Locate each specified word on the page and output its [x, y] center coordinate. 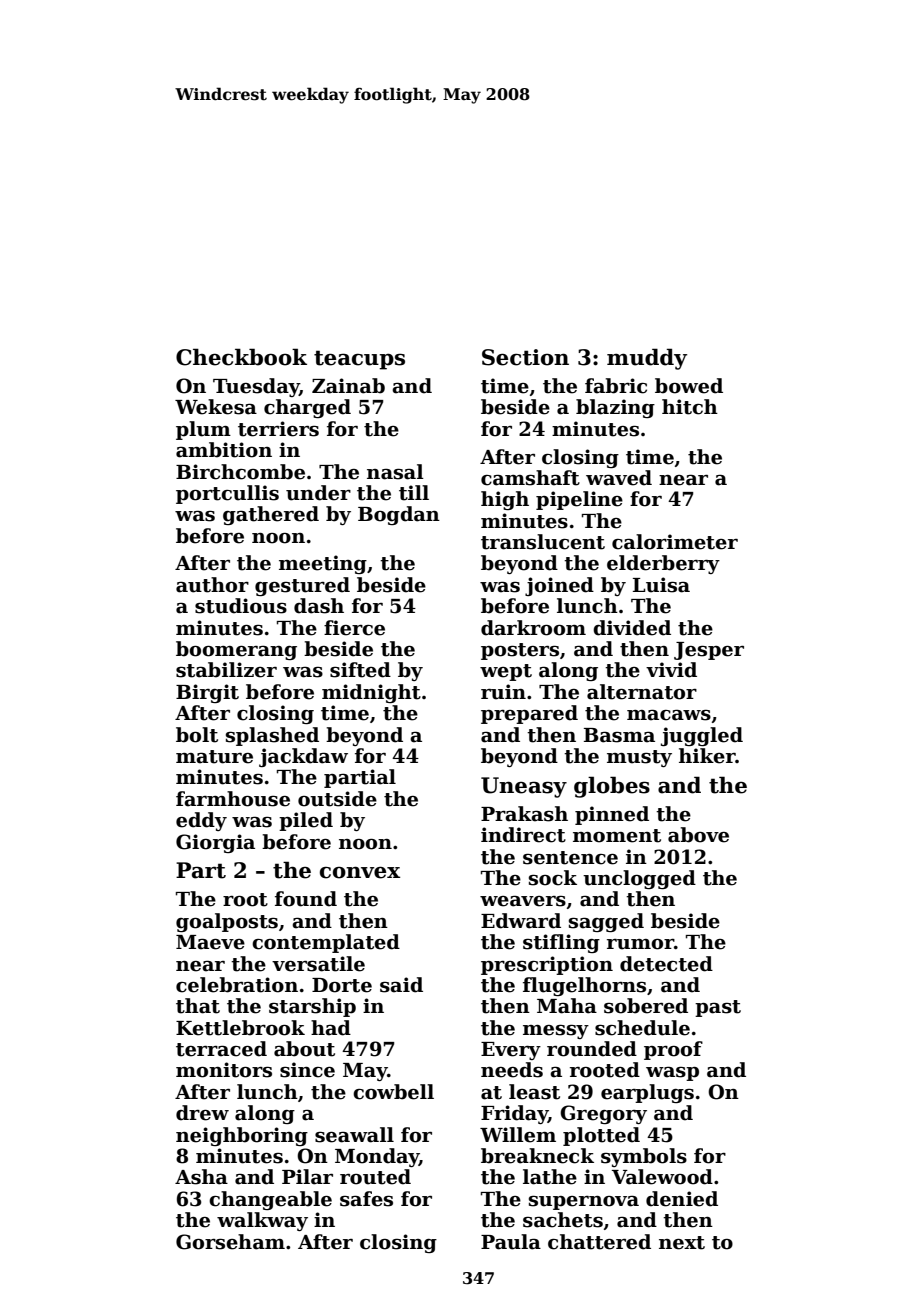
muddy [647, 359]
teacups [359, 360]
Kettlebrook [240, 1028]
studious [241, 606]
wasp [672, 1073]
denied [682, 1199]
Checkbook [241, 357]
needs [512, 1070]
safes [366, 1199]
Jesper [709, 651]
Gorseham [230, 1242]
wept [506, 672]
